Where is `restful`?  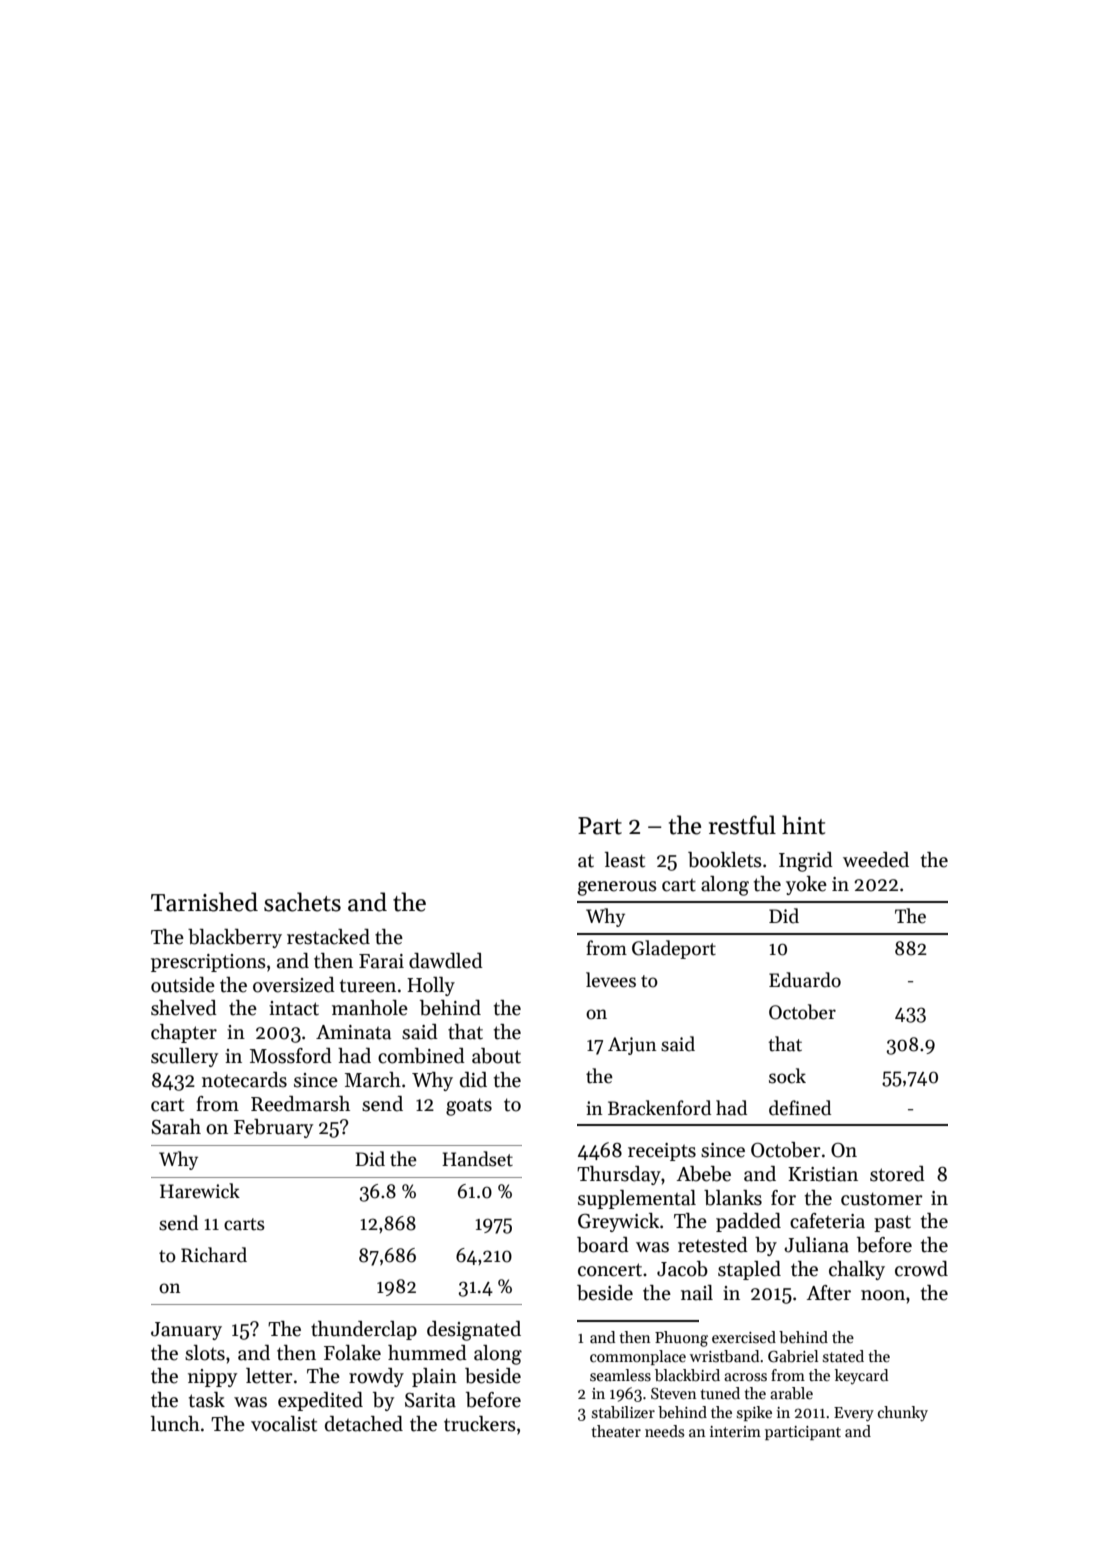
restful is located at coordinates (742, 825).
